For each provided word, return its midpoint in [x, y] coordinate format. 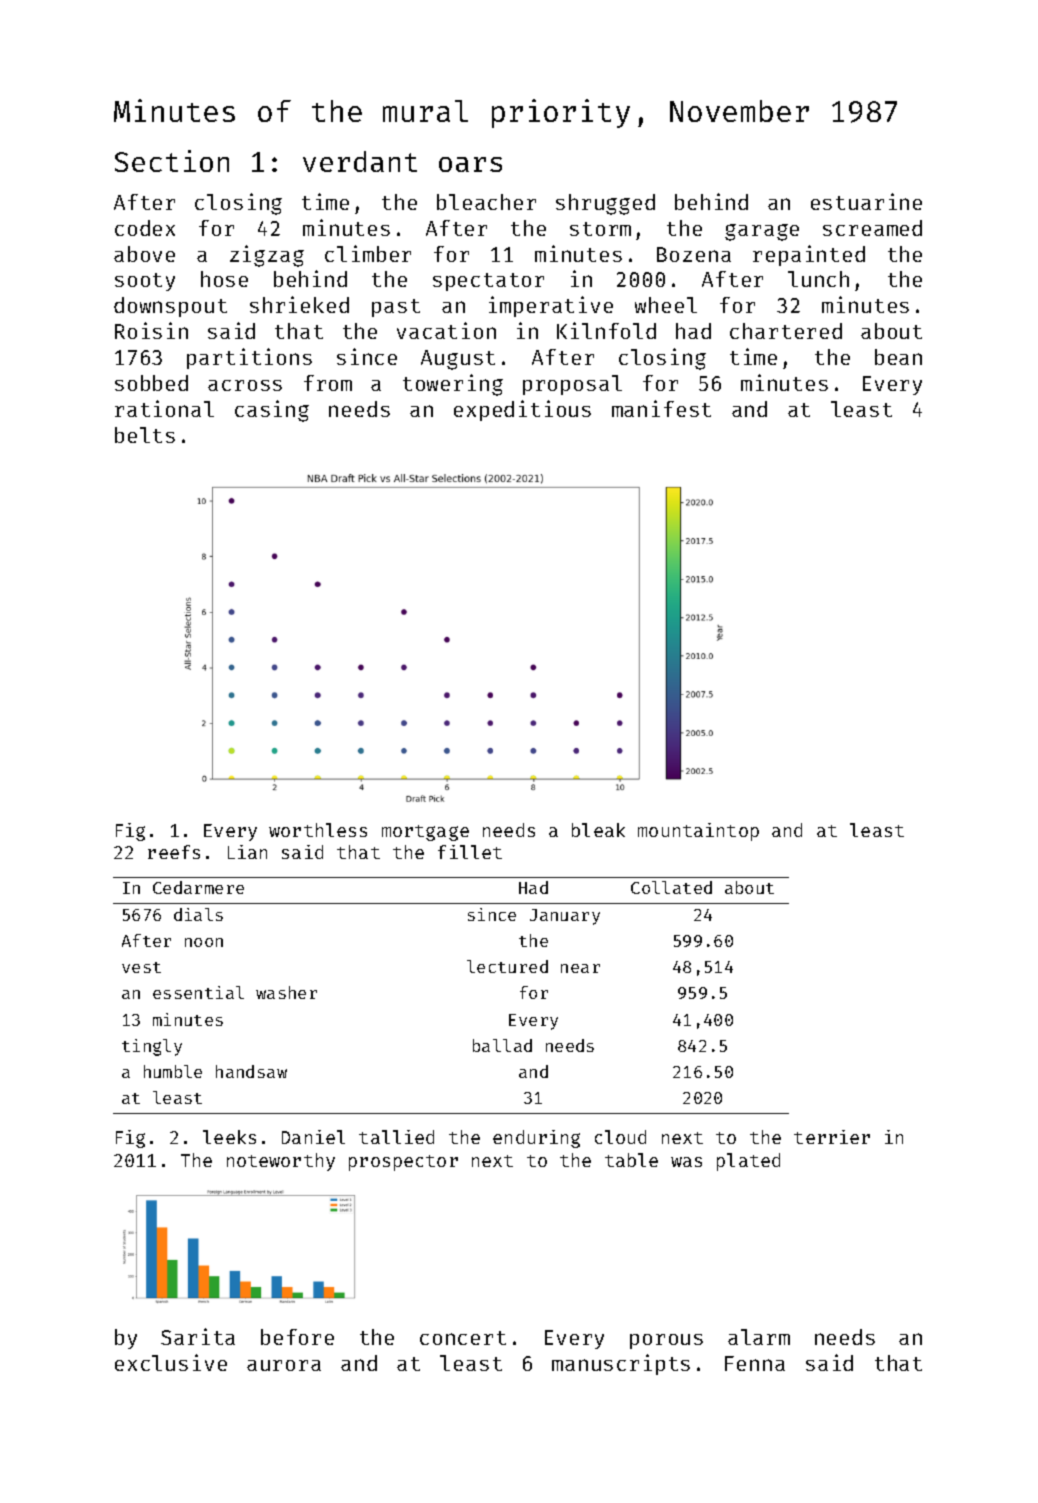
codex [145, 228]
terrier [832, 1137]
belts [145, 435]
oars [470, 164]
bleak [598, 830]
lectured [507, 966]
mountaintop [698, 832]
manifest [661, 408]
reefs [174, 852]
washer [286, 992]
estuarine [866, 201]
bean [898, 357]
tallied [396, 1137]
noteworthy [281, 1162]
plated [748, 1162]
